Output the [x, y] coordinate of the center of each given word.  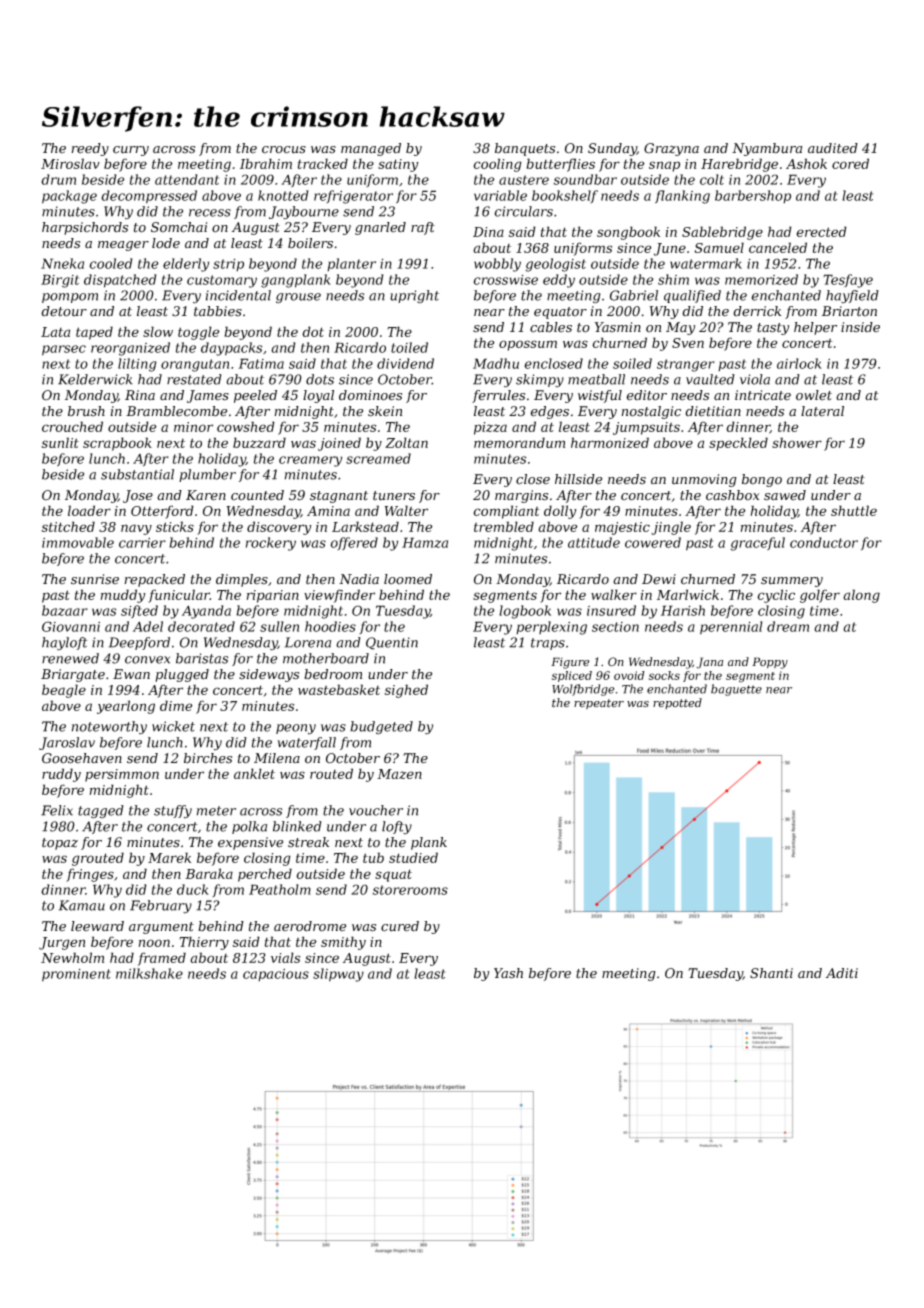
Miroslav [70, 163]
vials [285, 957]
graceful [757, 544]
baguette [736, 690]
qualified [692, 296]
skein [385, 411]
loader [89, 510]
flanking [682, 197]
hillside [578, 479]
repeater [599, 704]
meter [216, 811]
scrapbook [117, 444]
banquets [525, 149]
